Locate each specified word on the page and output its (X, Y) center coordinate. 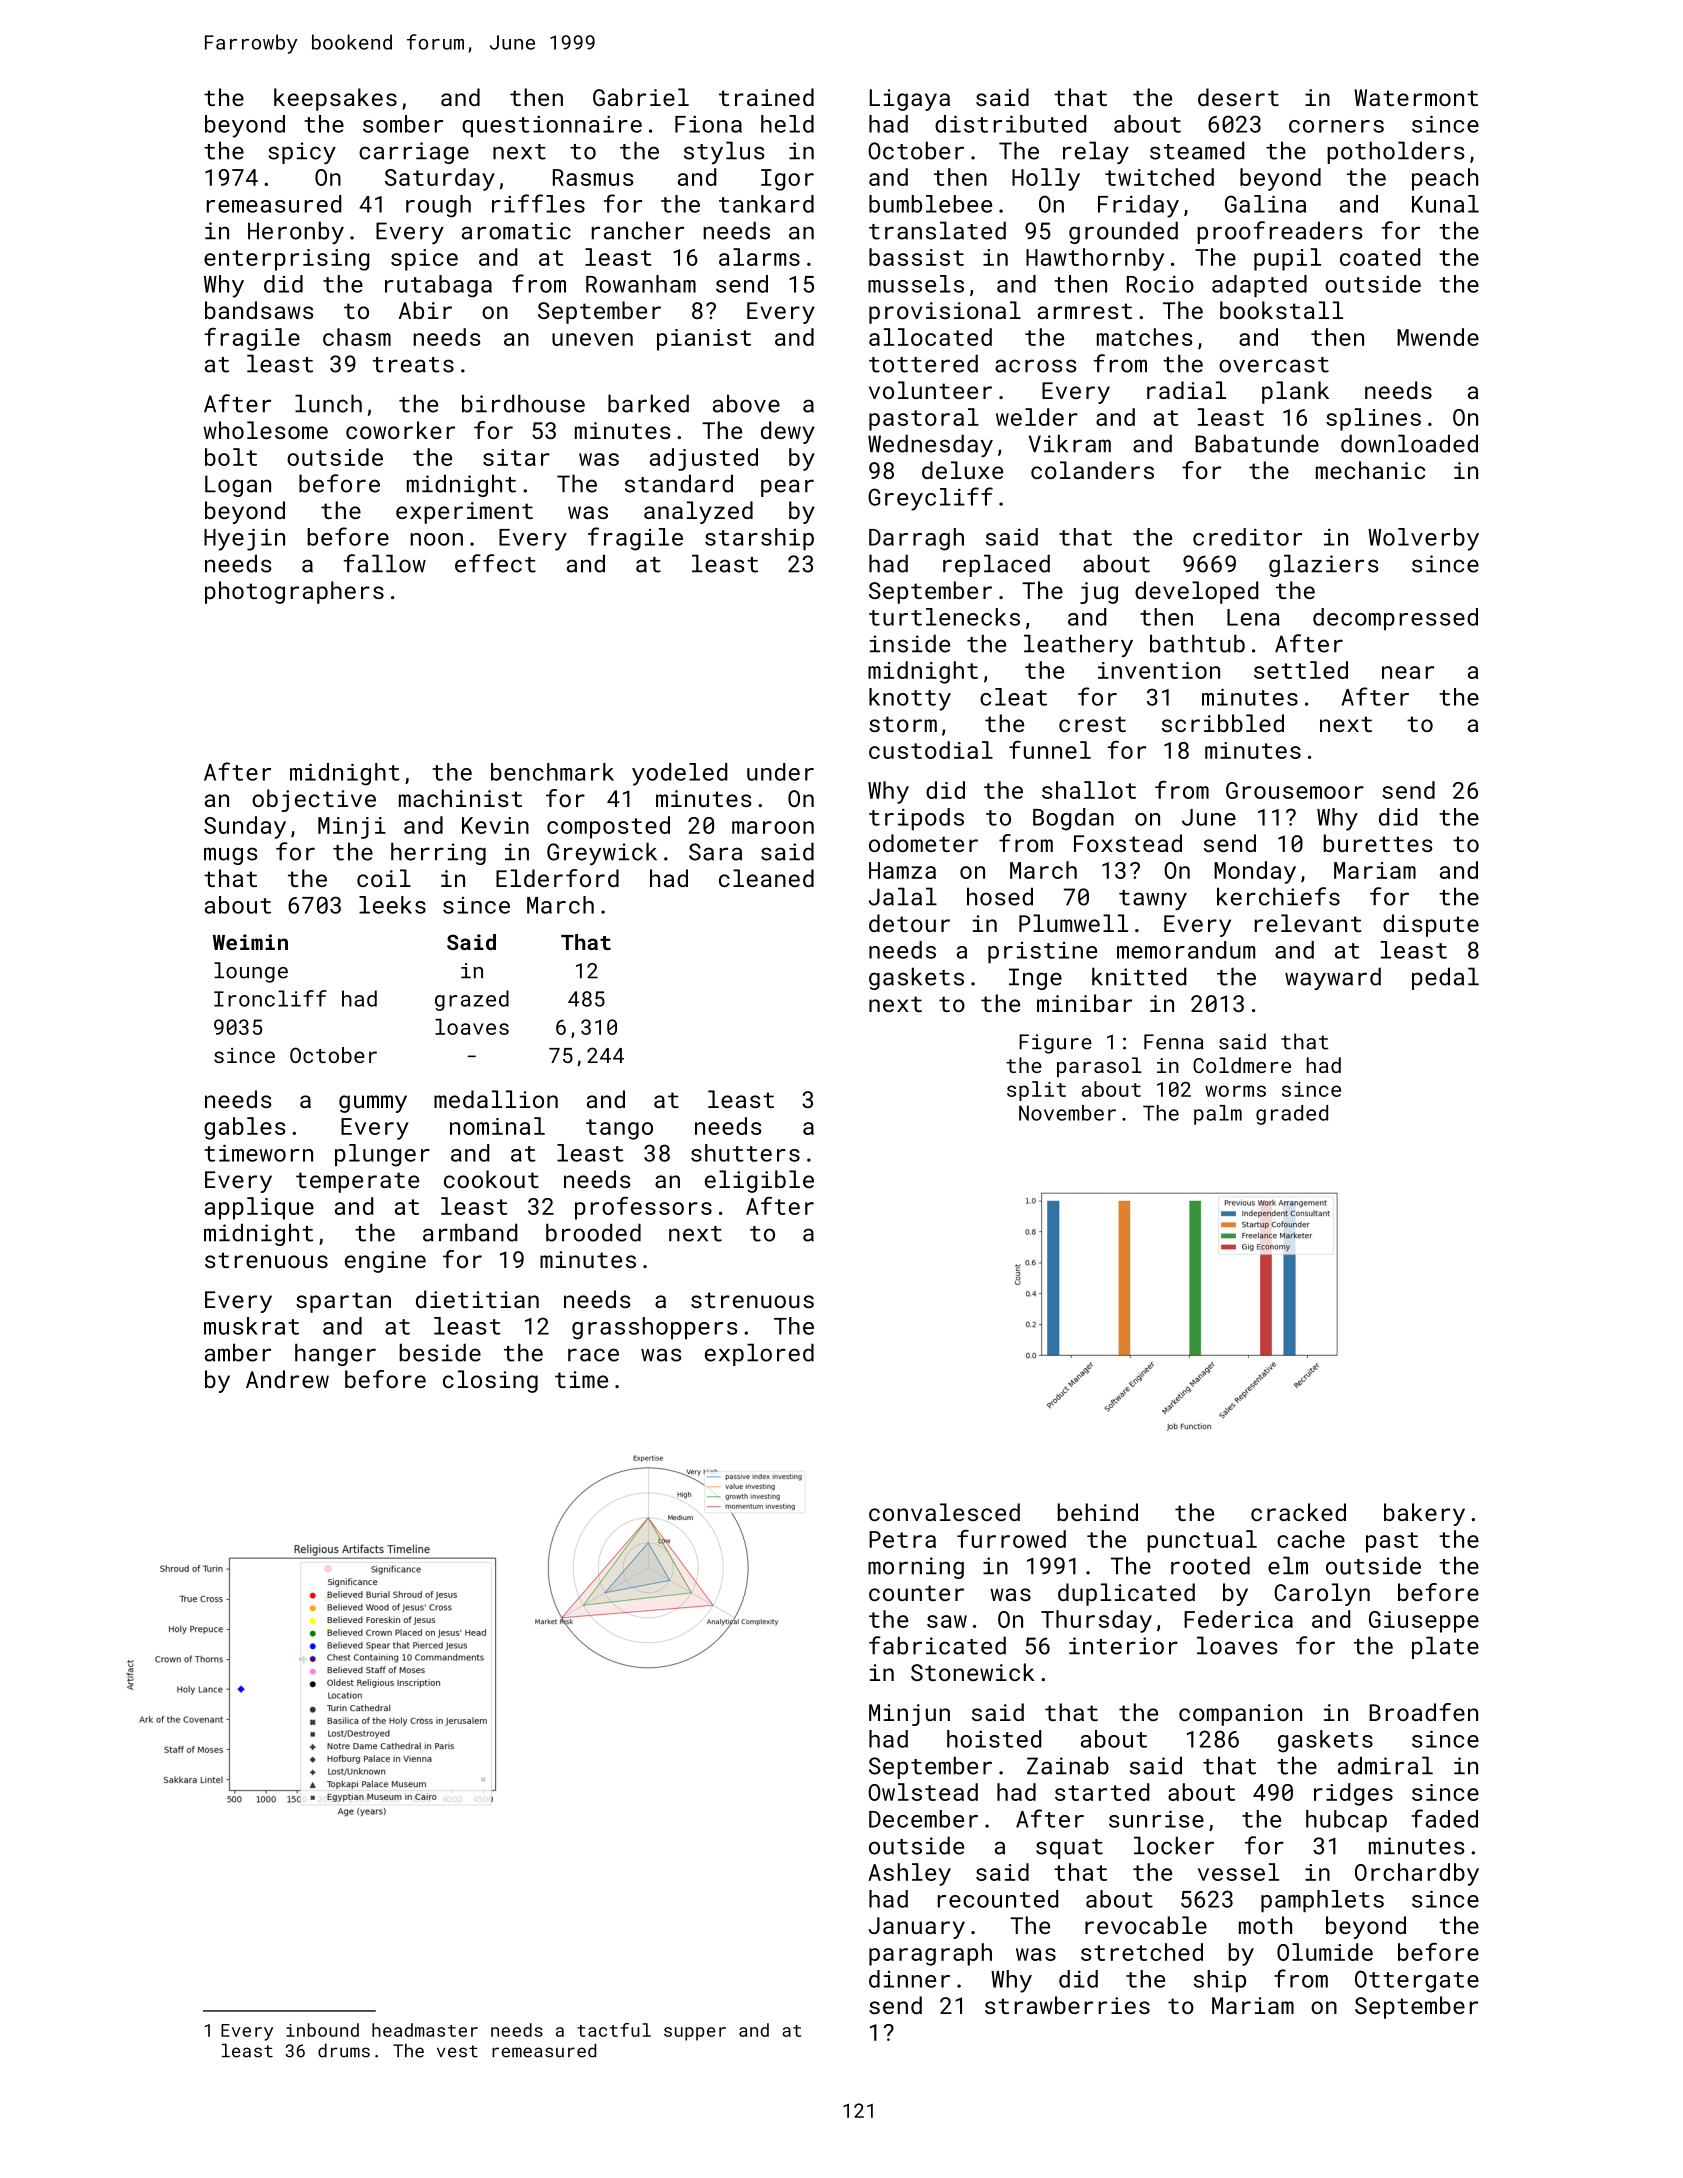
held (787, 124)
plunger (382, 1155)
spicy (302, 153)
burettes (1378, 843)
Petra (902, 1539)
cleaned (766, 878)
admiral (1385, 1765)
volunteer (930, 390)
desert (1238, 97)
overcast (1274, 365)
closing (490, 1381)
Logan (238, 486)
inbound (322, 2030)
